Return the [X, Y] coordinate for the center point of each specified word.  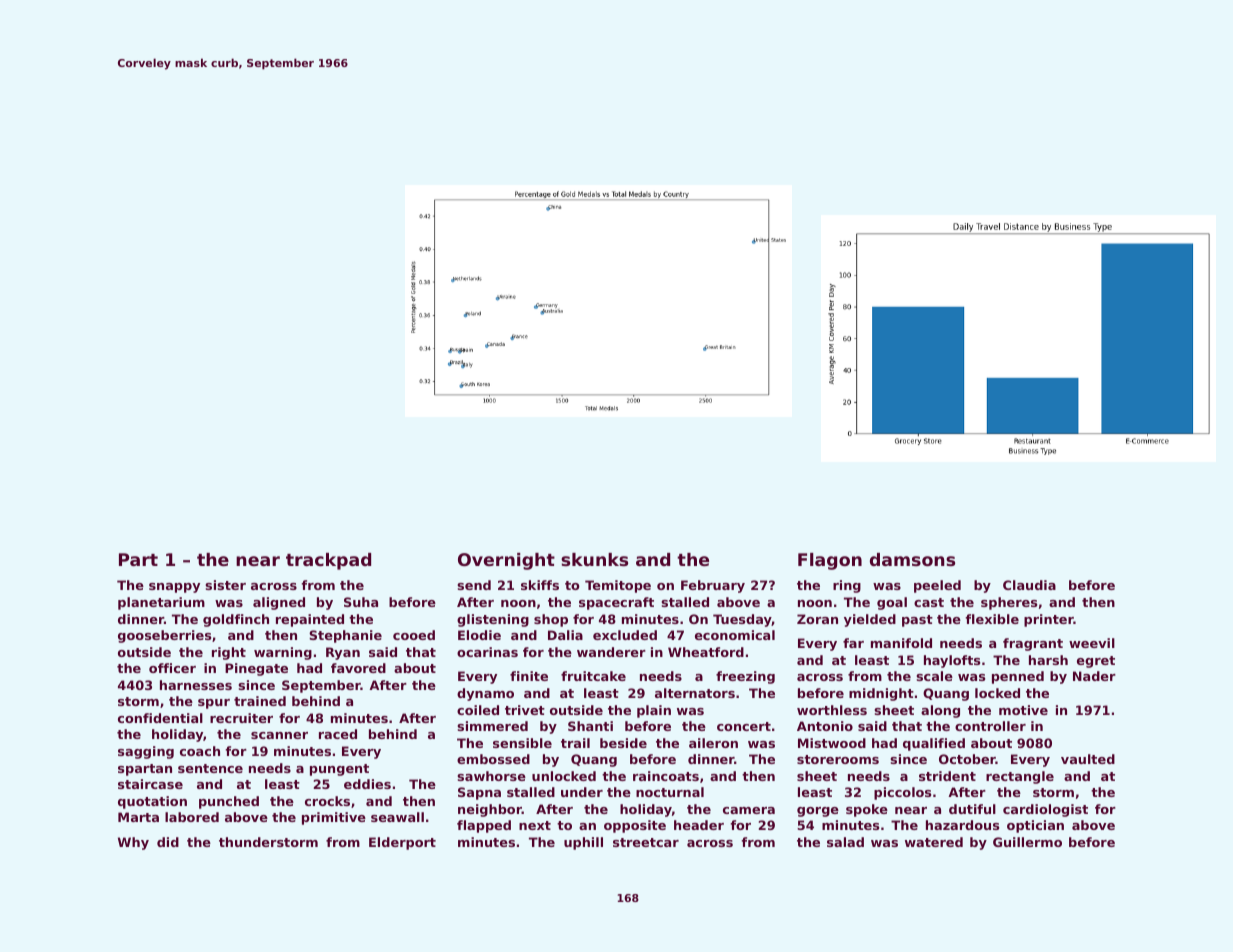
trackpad [328, 561]
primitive [334, 818]
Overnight [506, 561]
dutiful [972, 809]
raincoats [666, 776]
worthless [832, 710]
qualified [934, 744]
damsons [912, 559]
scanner [279, 735]
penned [1018, 677]
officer [172, 668]
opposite [635, 826]
